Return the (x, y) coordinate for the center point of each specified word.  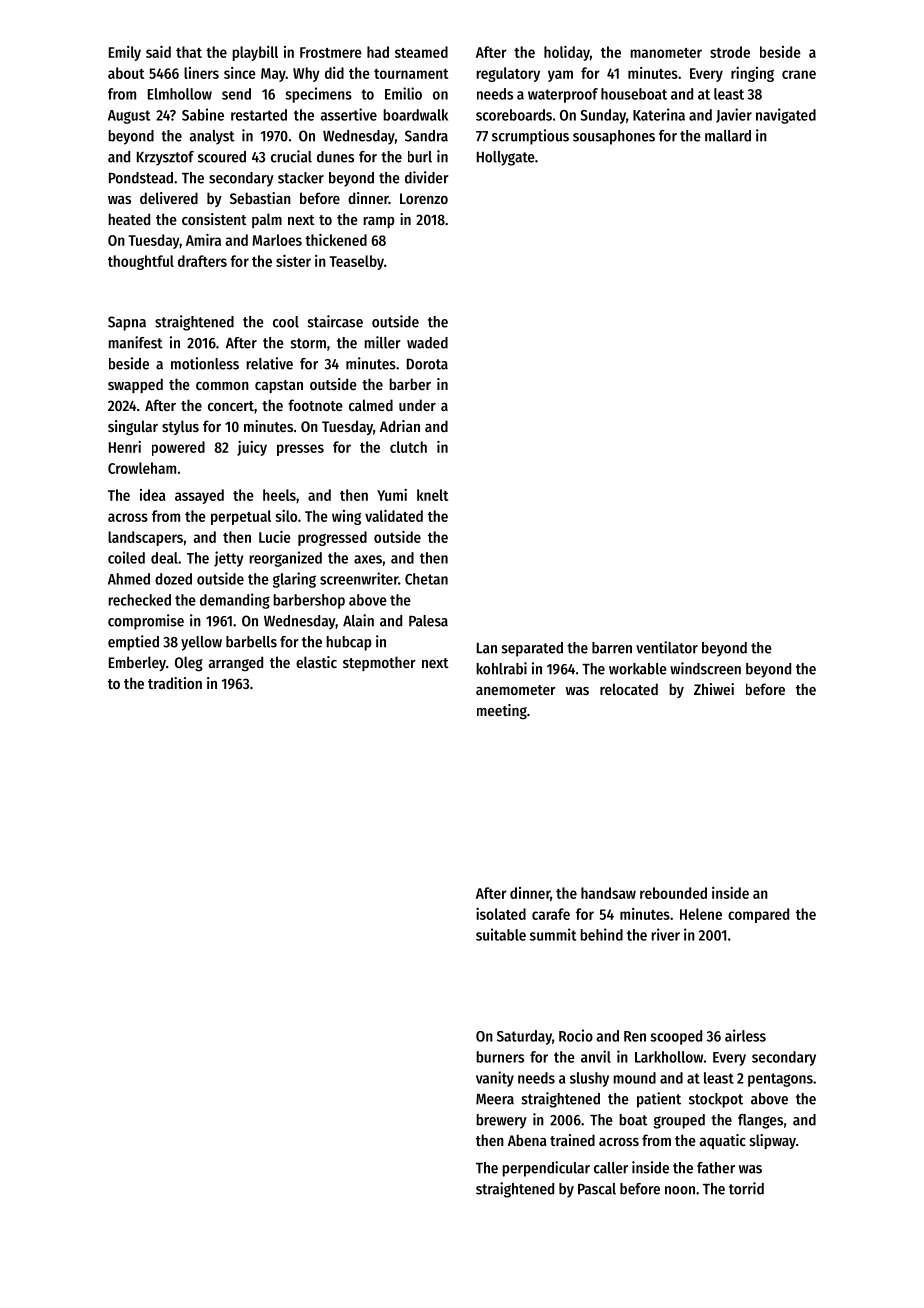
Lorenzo (424, 198)
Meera (495, 1099)
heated (129, 219)
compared (758, 915)
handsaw (608, 893)
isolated (501, 914)
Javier (734, 115)
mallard (728, 136)
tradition (175, 683)
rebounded (673, 893)
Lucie (275, 537)
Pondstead (141, 178)
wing (346, 517)
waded (427, 343)
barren (612, 648)
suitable (501, 934)
